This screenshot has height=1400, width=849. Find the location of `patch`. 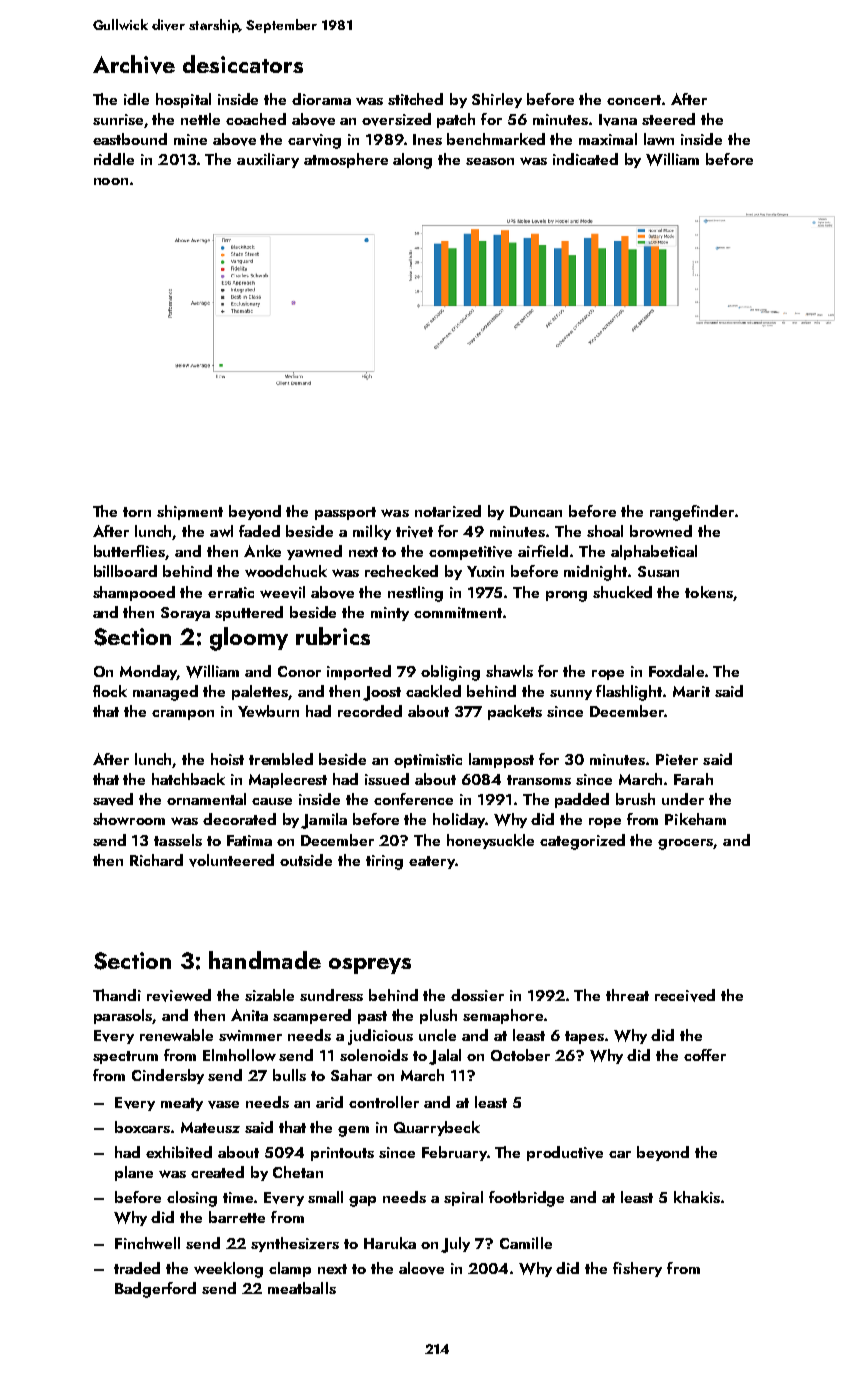

patch is located at coordinates (456, 120).
